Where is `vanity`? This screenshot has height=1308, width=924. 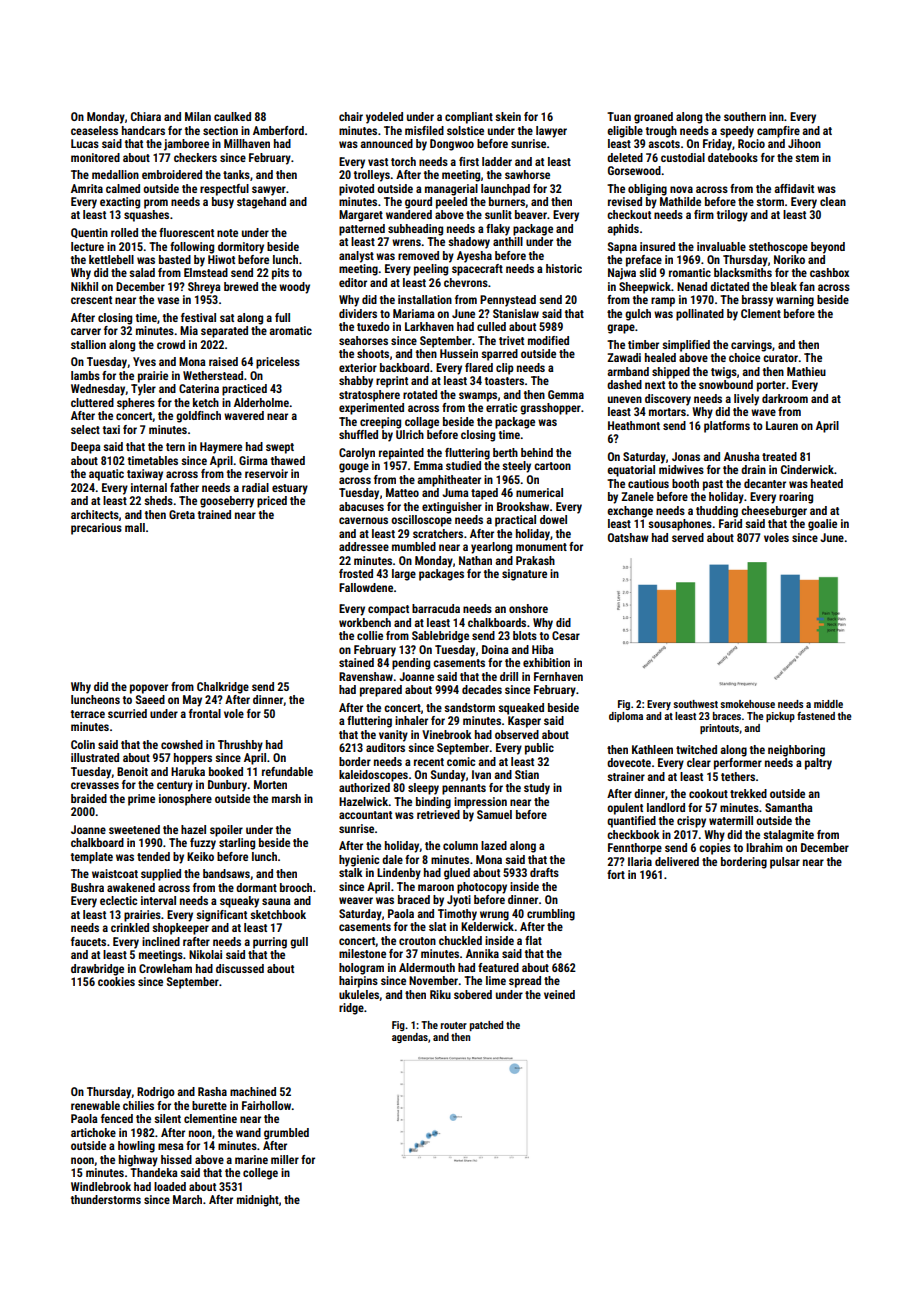
vanity is located at coordinates (393, 736).
